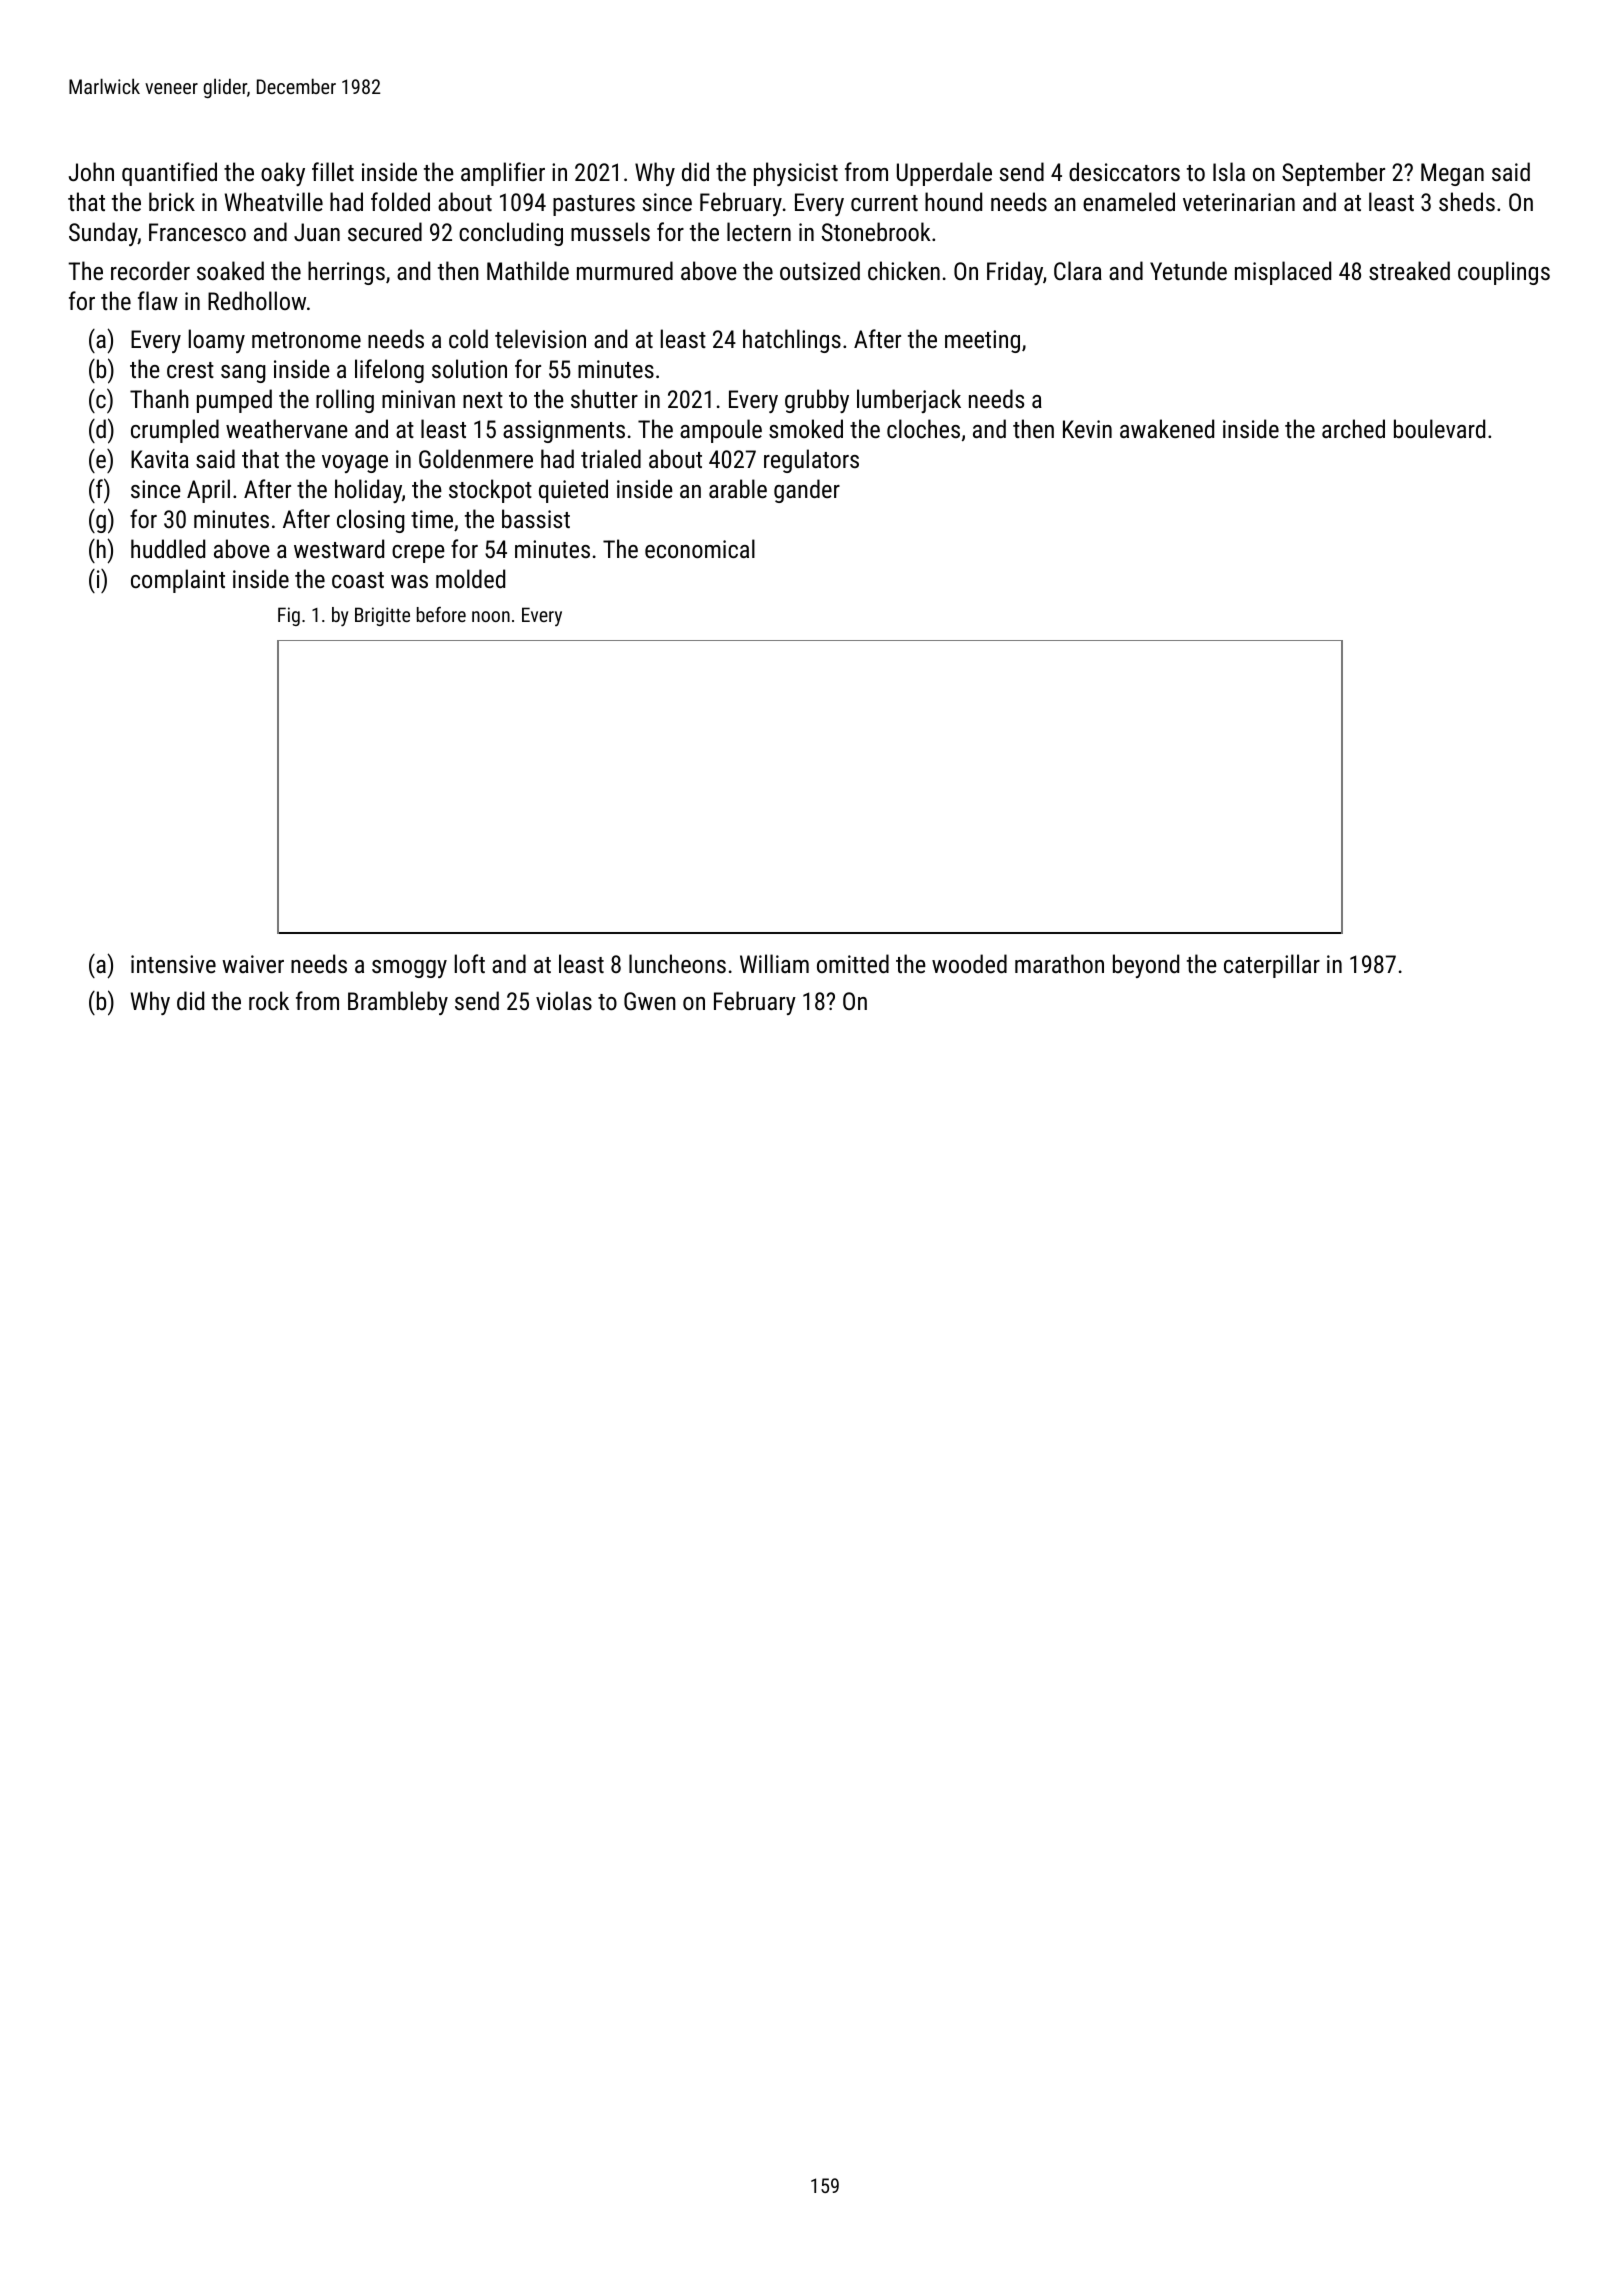 This image has width=1620, height=2292. I want to click on Stonebrook, so click(876, 231).
